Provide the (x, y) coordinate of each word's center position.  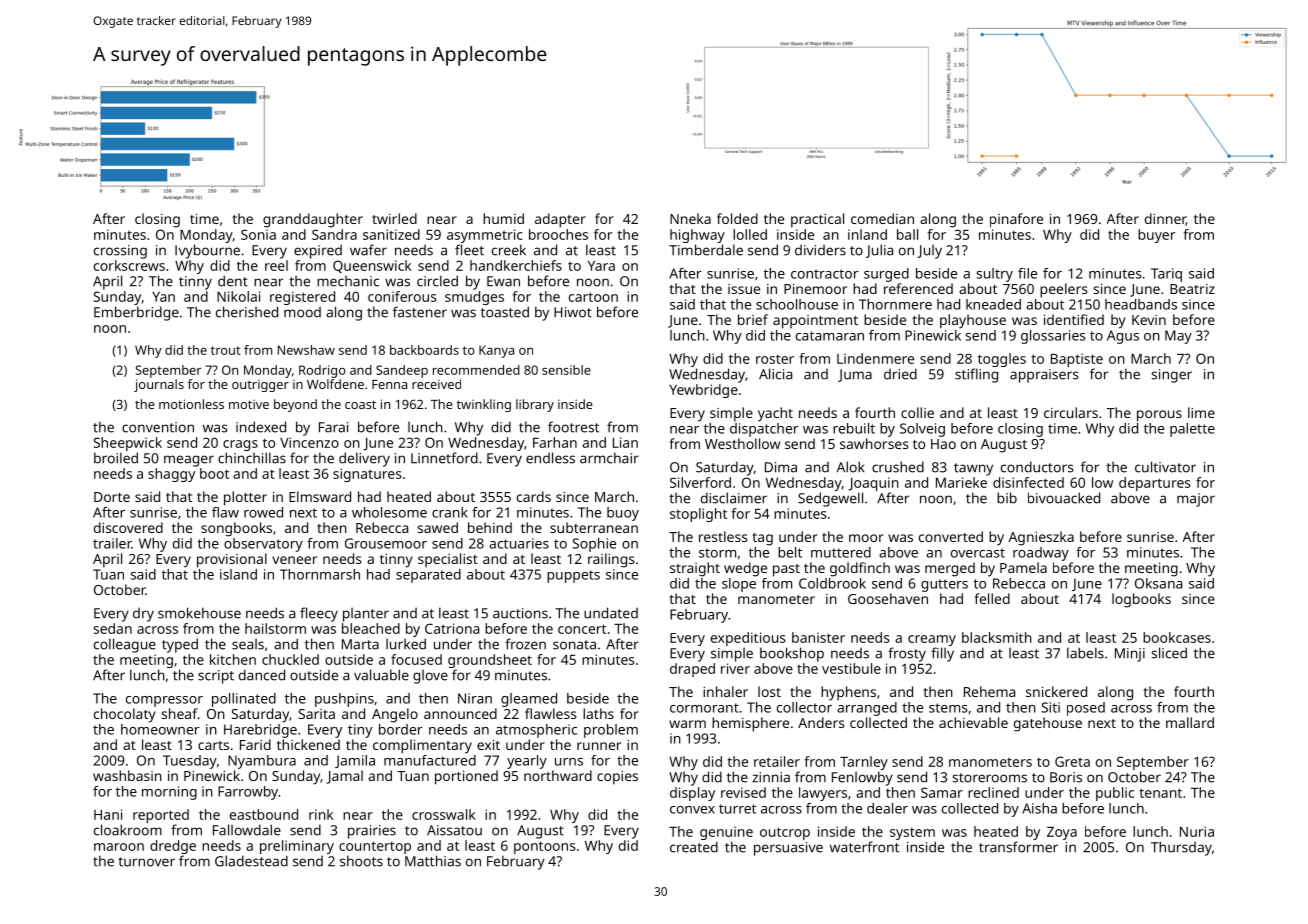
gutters (944, 585)
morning (169, 793)
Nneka (690, 218)
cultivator (1165, 467)
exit (488, 745)
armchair (609, 458)
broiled (116, 458)
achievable (973, 722)
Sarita (317, 714)
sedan (113, 628)
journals (159, 385)
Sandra (334, 234)
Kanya (496, 351)
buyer (1156, 236)
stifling (976, 375)
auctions (520, 613)
